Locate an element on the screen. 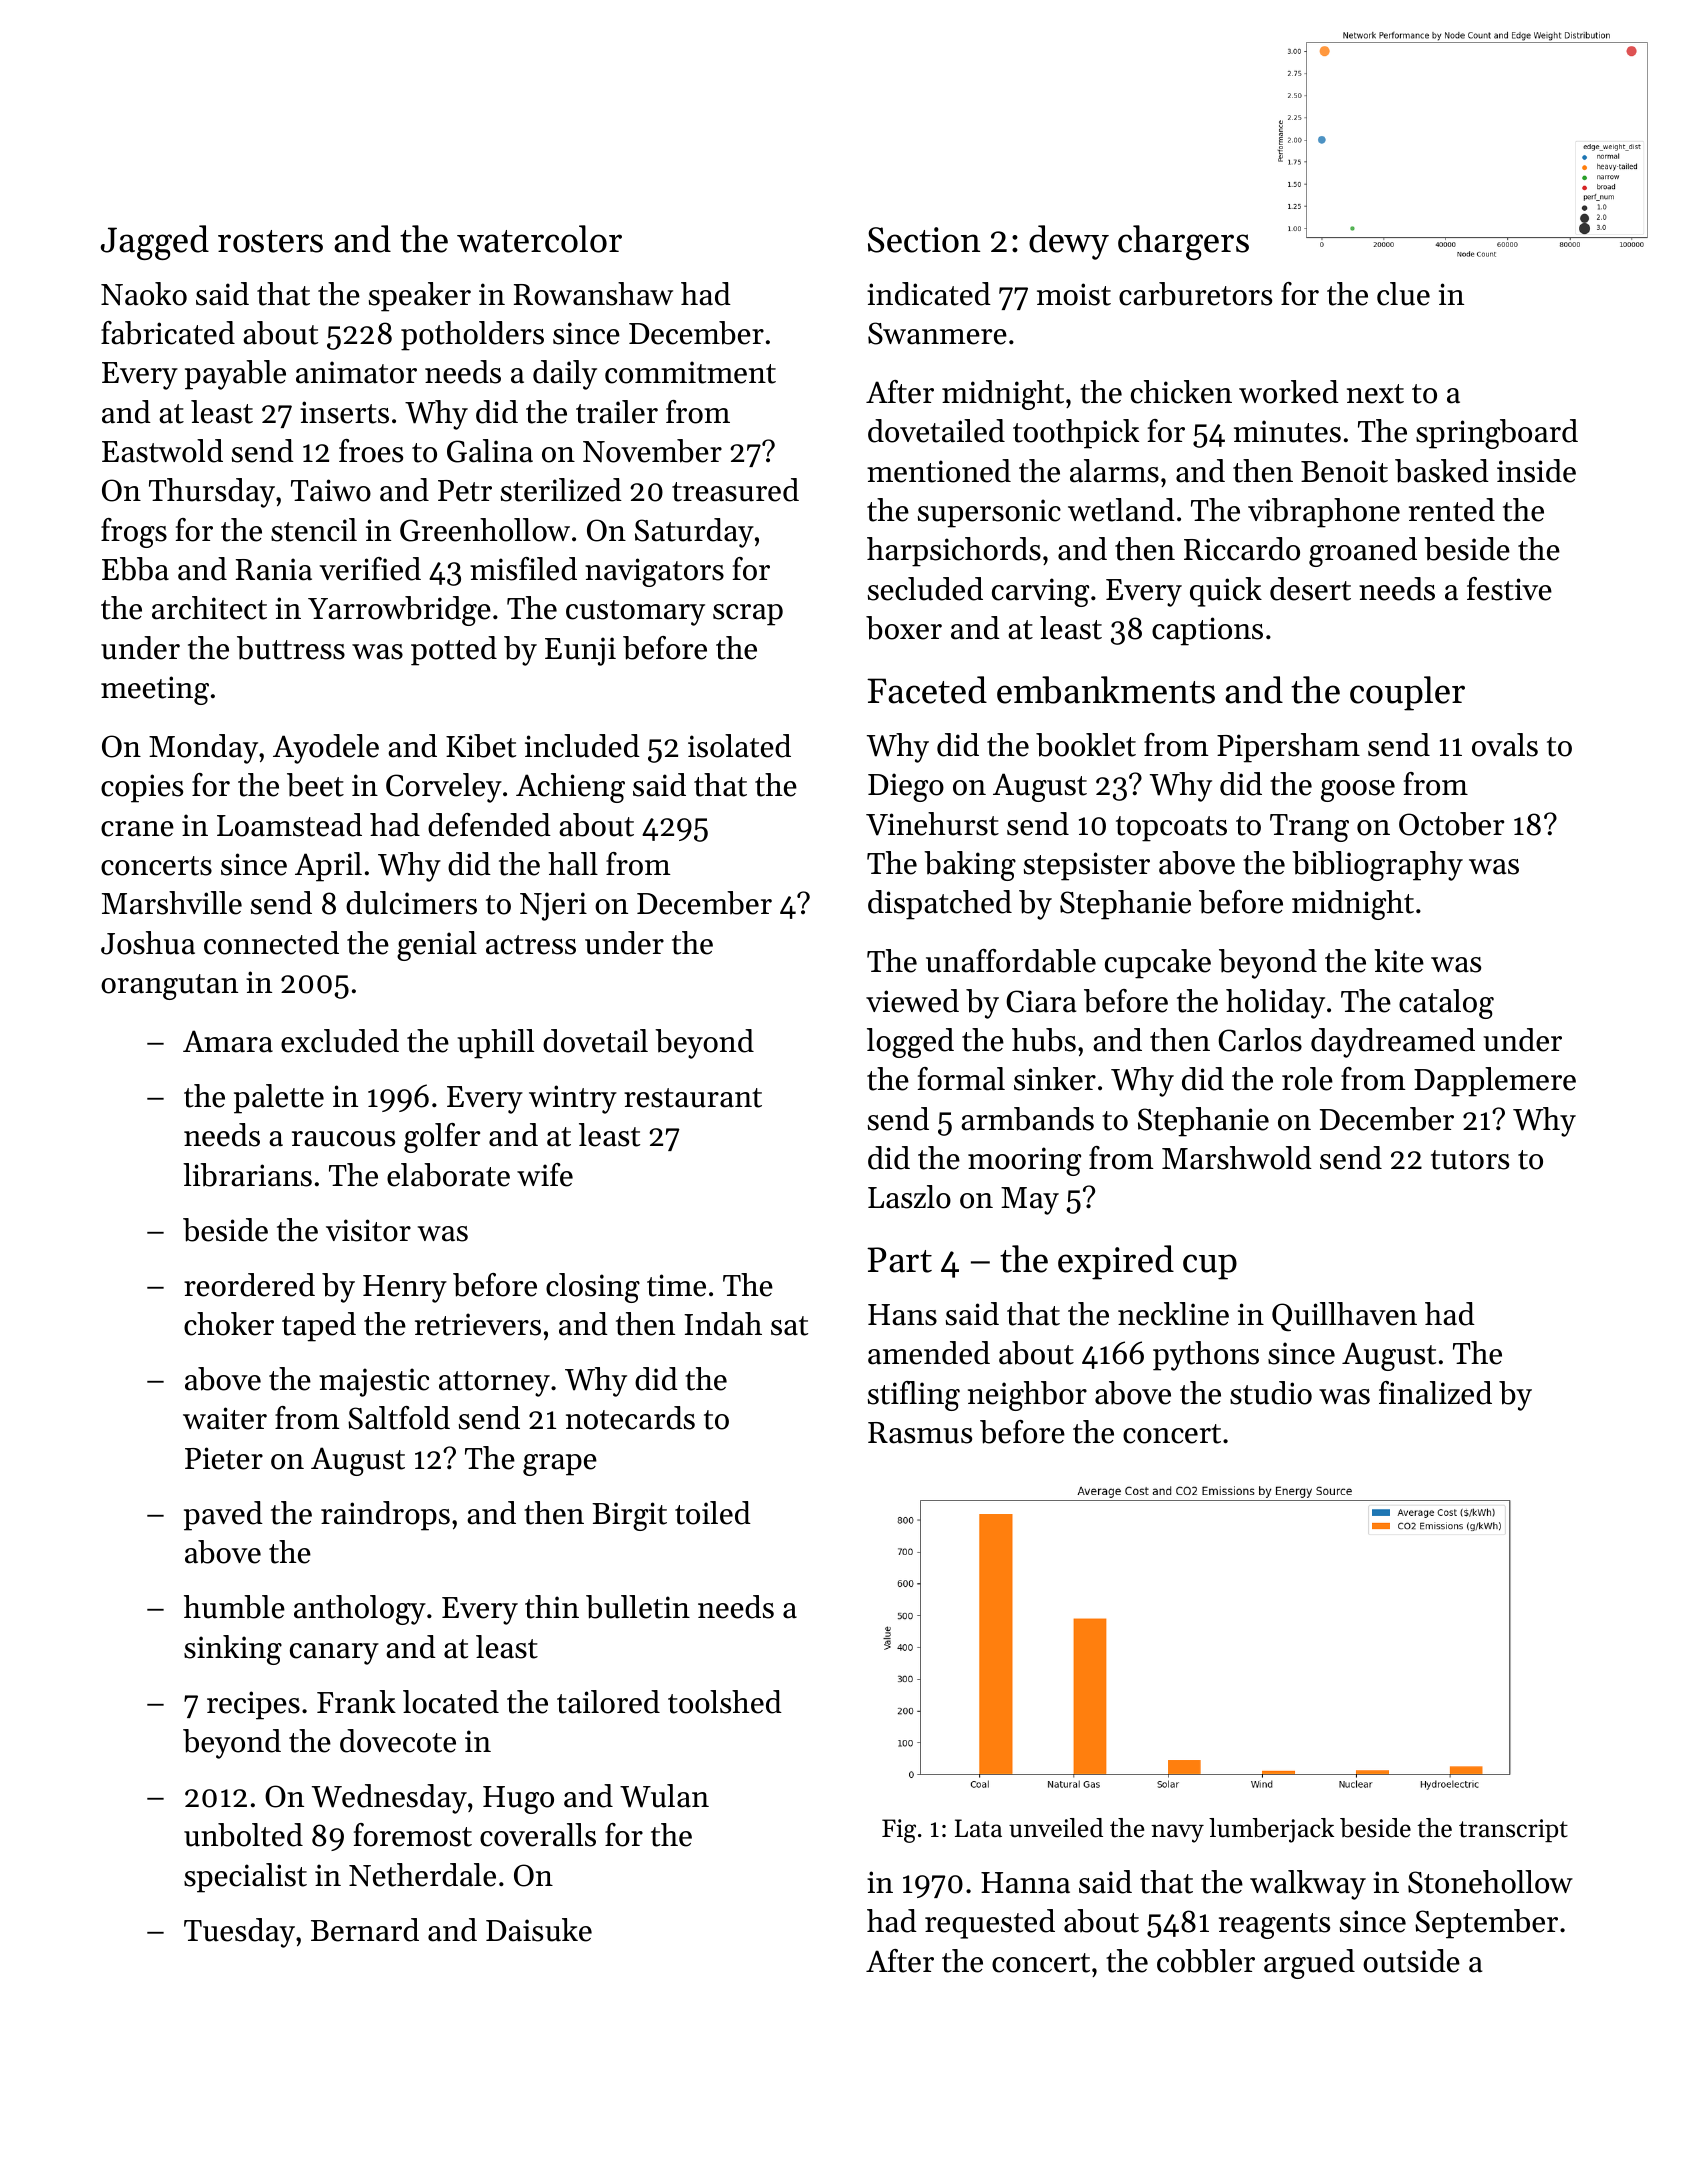  toolshed is located at coordinates (725, 1702).
